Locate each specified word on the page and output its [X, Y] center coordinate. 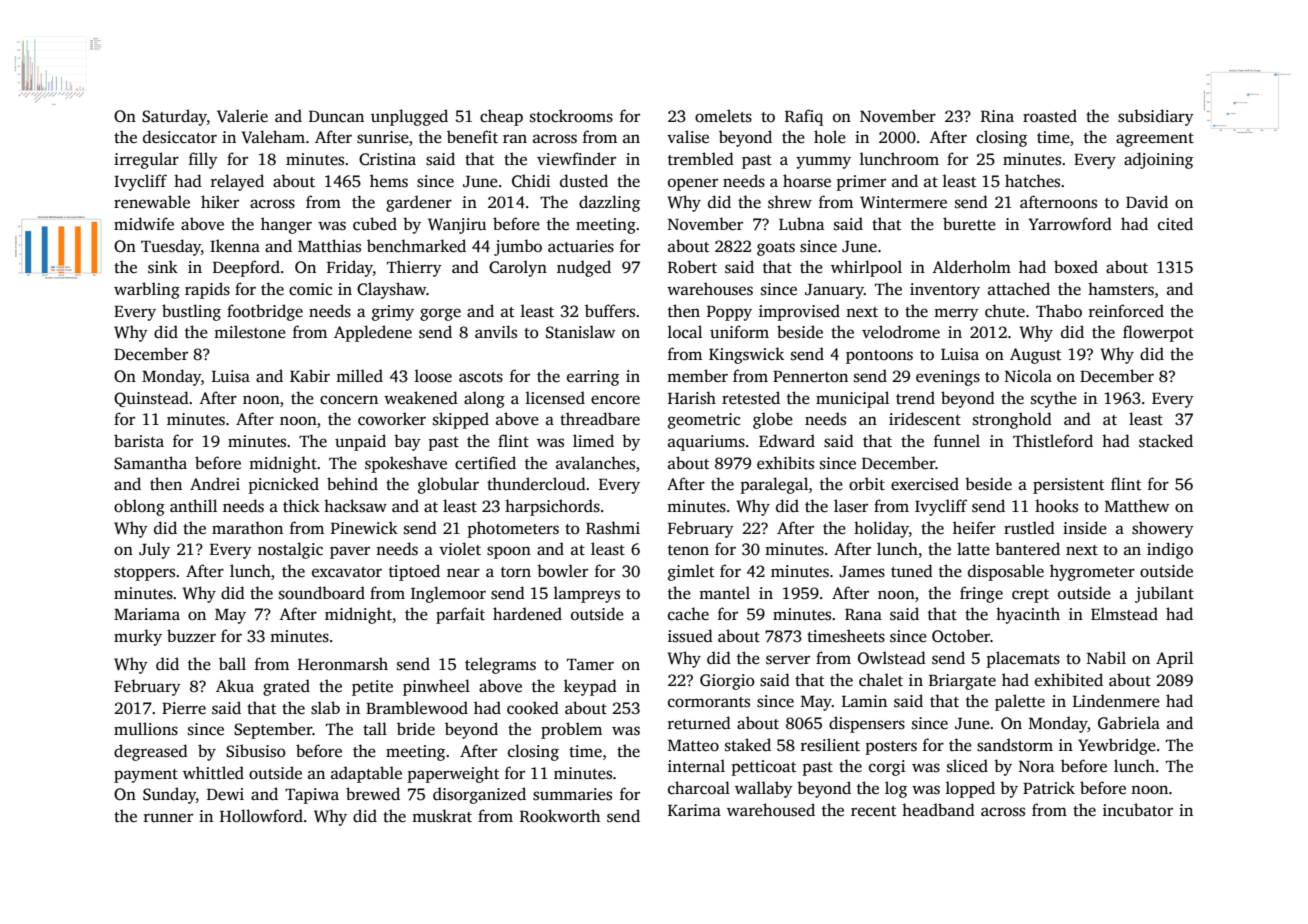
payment [146, 776]
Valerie [242, 116]
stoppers [144, 574]
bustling [191, 312]
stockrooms [571, 116]
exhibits [785, 463]
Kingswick [746, 355]
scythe [1054, 399]
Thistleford [1053, 441]
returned [699, 723]
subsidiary [1156, 117]
